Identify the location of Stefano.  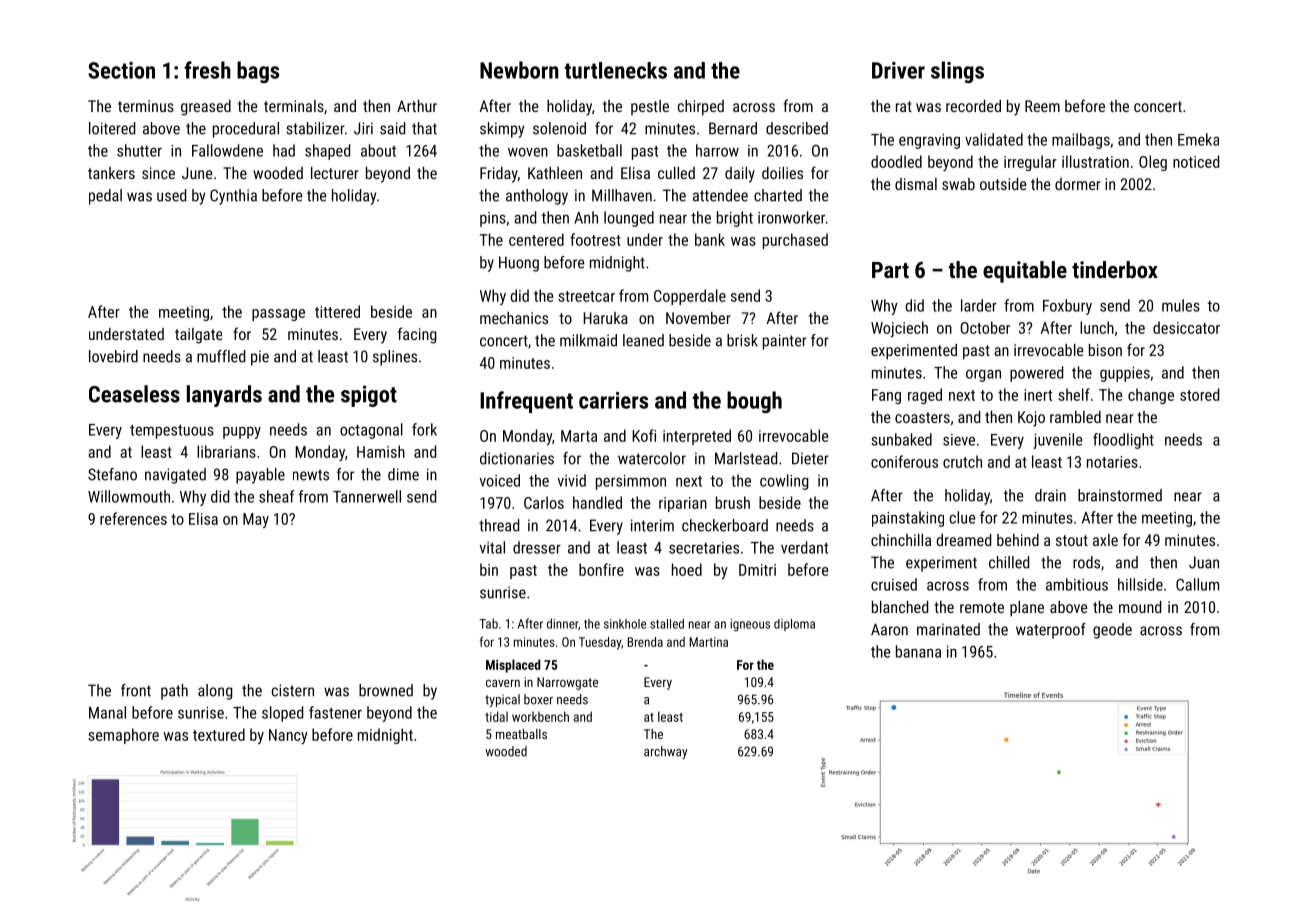
(112, 474).
